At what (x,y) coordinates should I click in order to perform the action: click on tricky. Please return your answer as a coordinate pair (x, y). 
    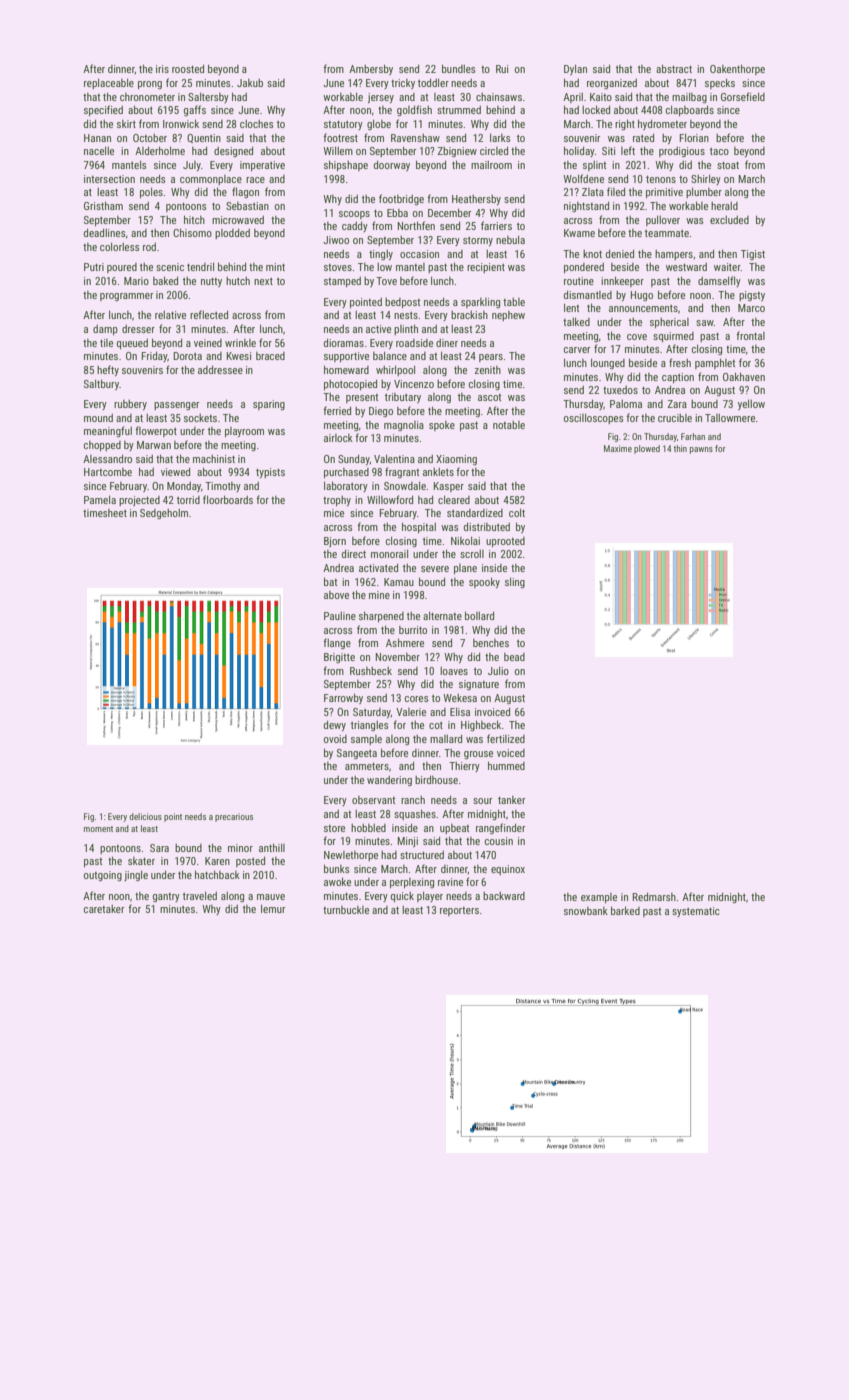
    Looking at the image, I should click on (403, 84).
